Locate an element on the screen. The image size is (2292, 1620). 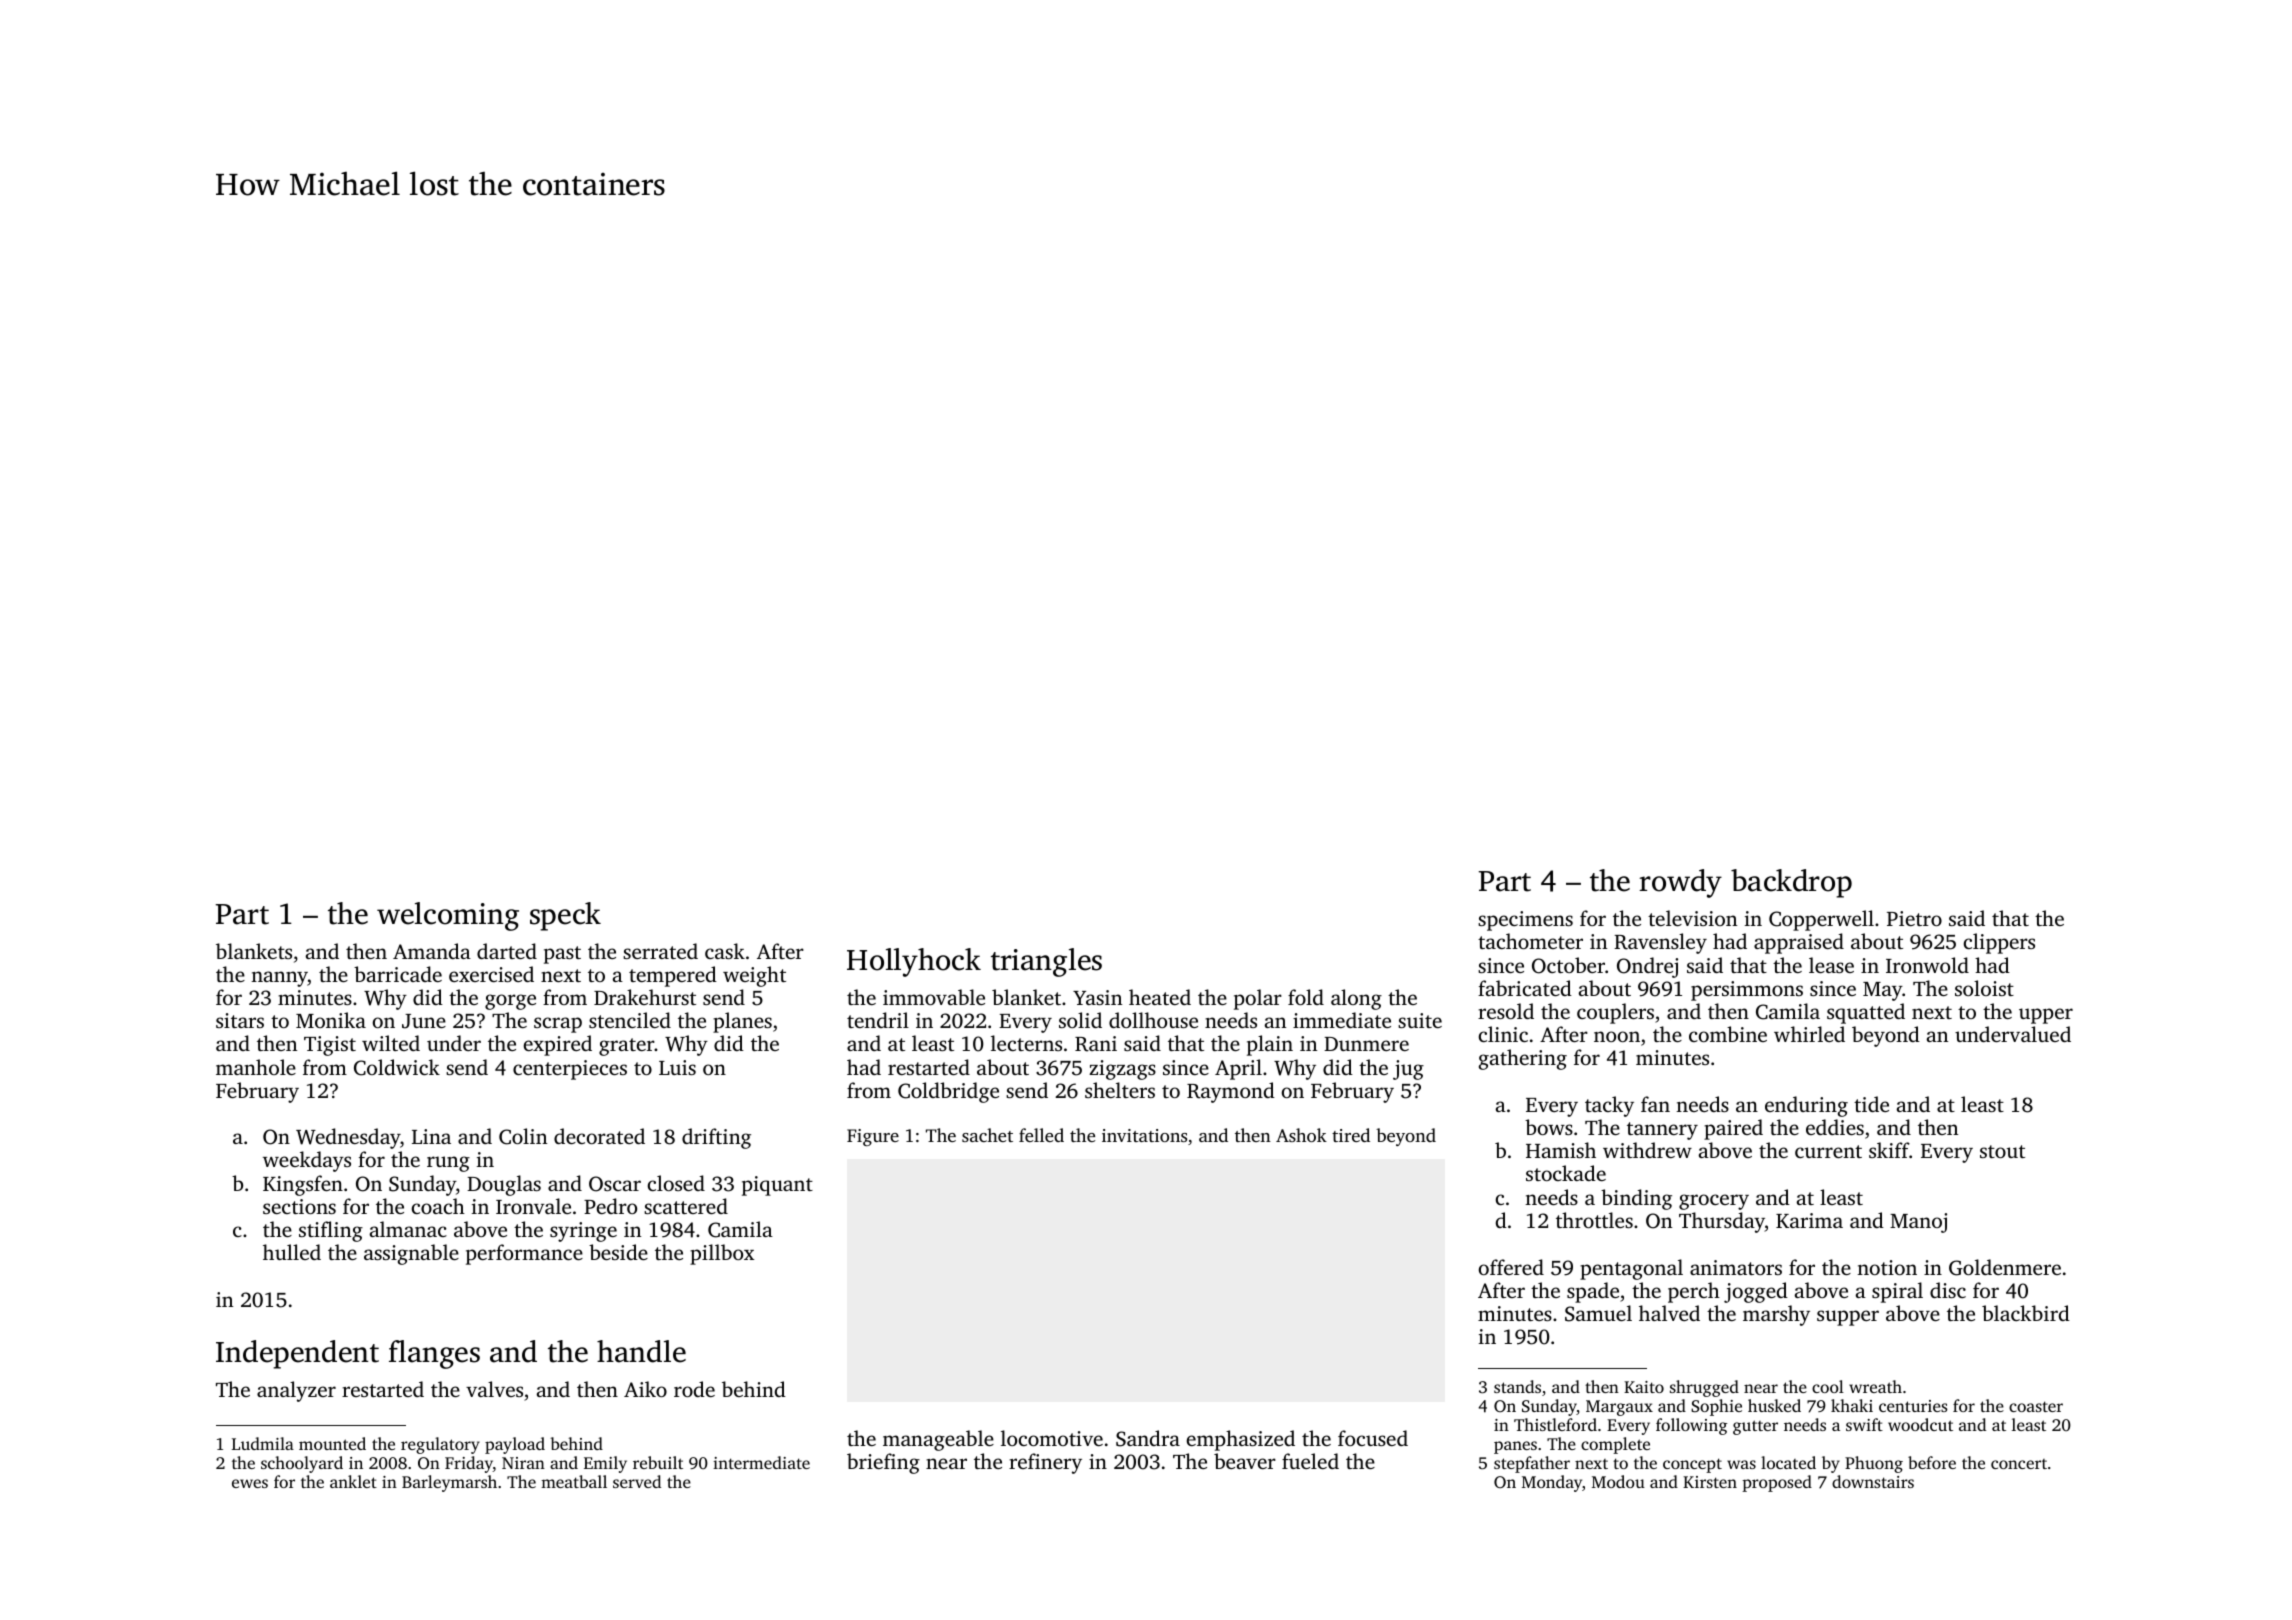
felled is located at coordinates (1041, 1135).
